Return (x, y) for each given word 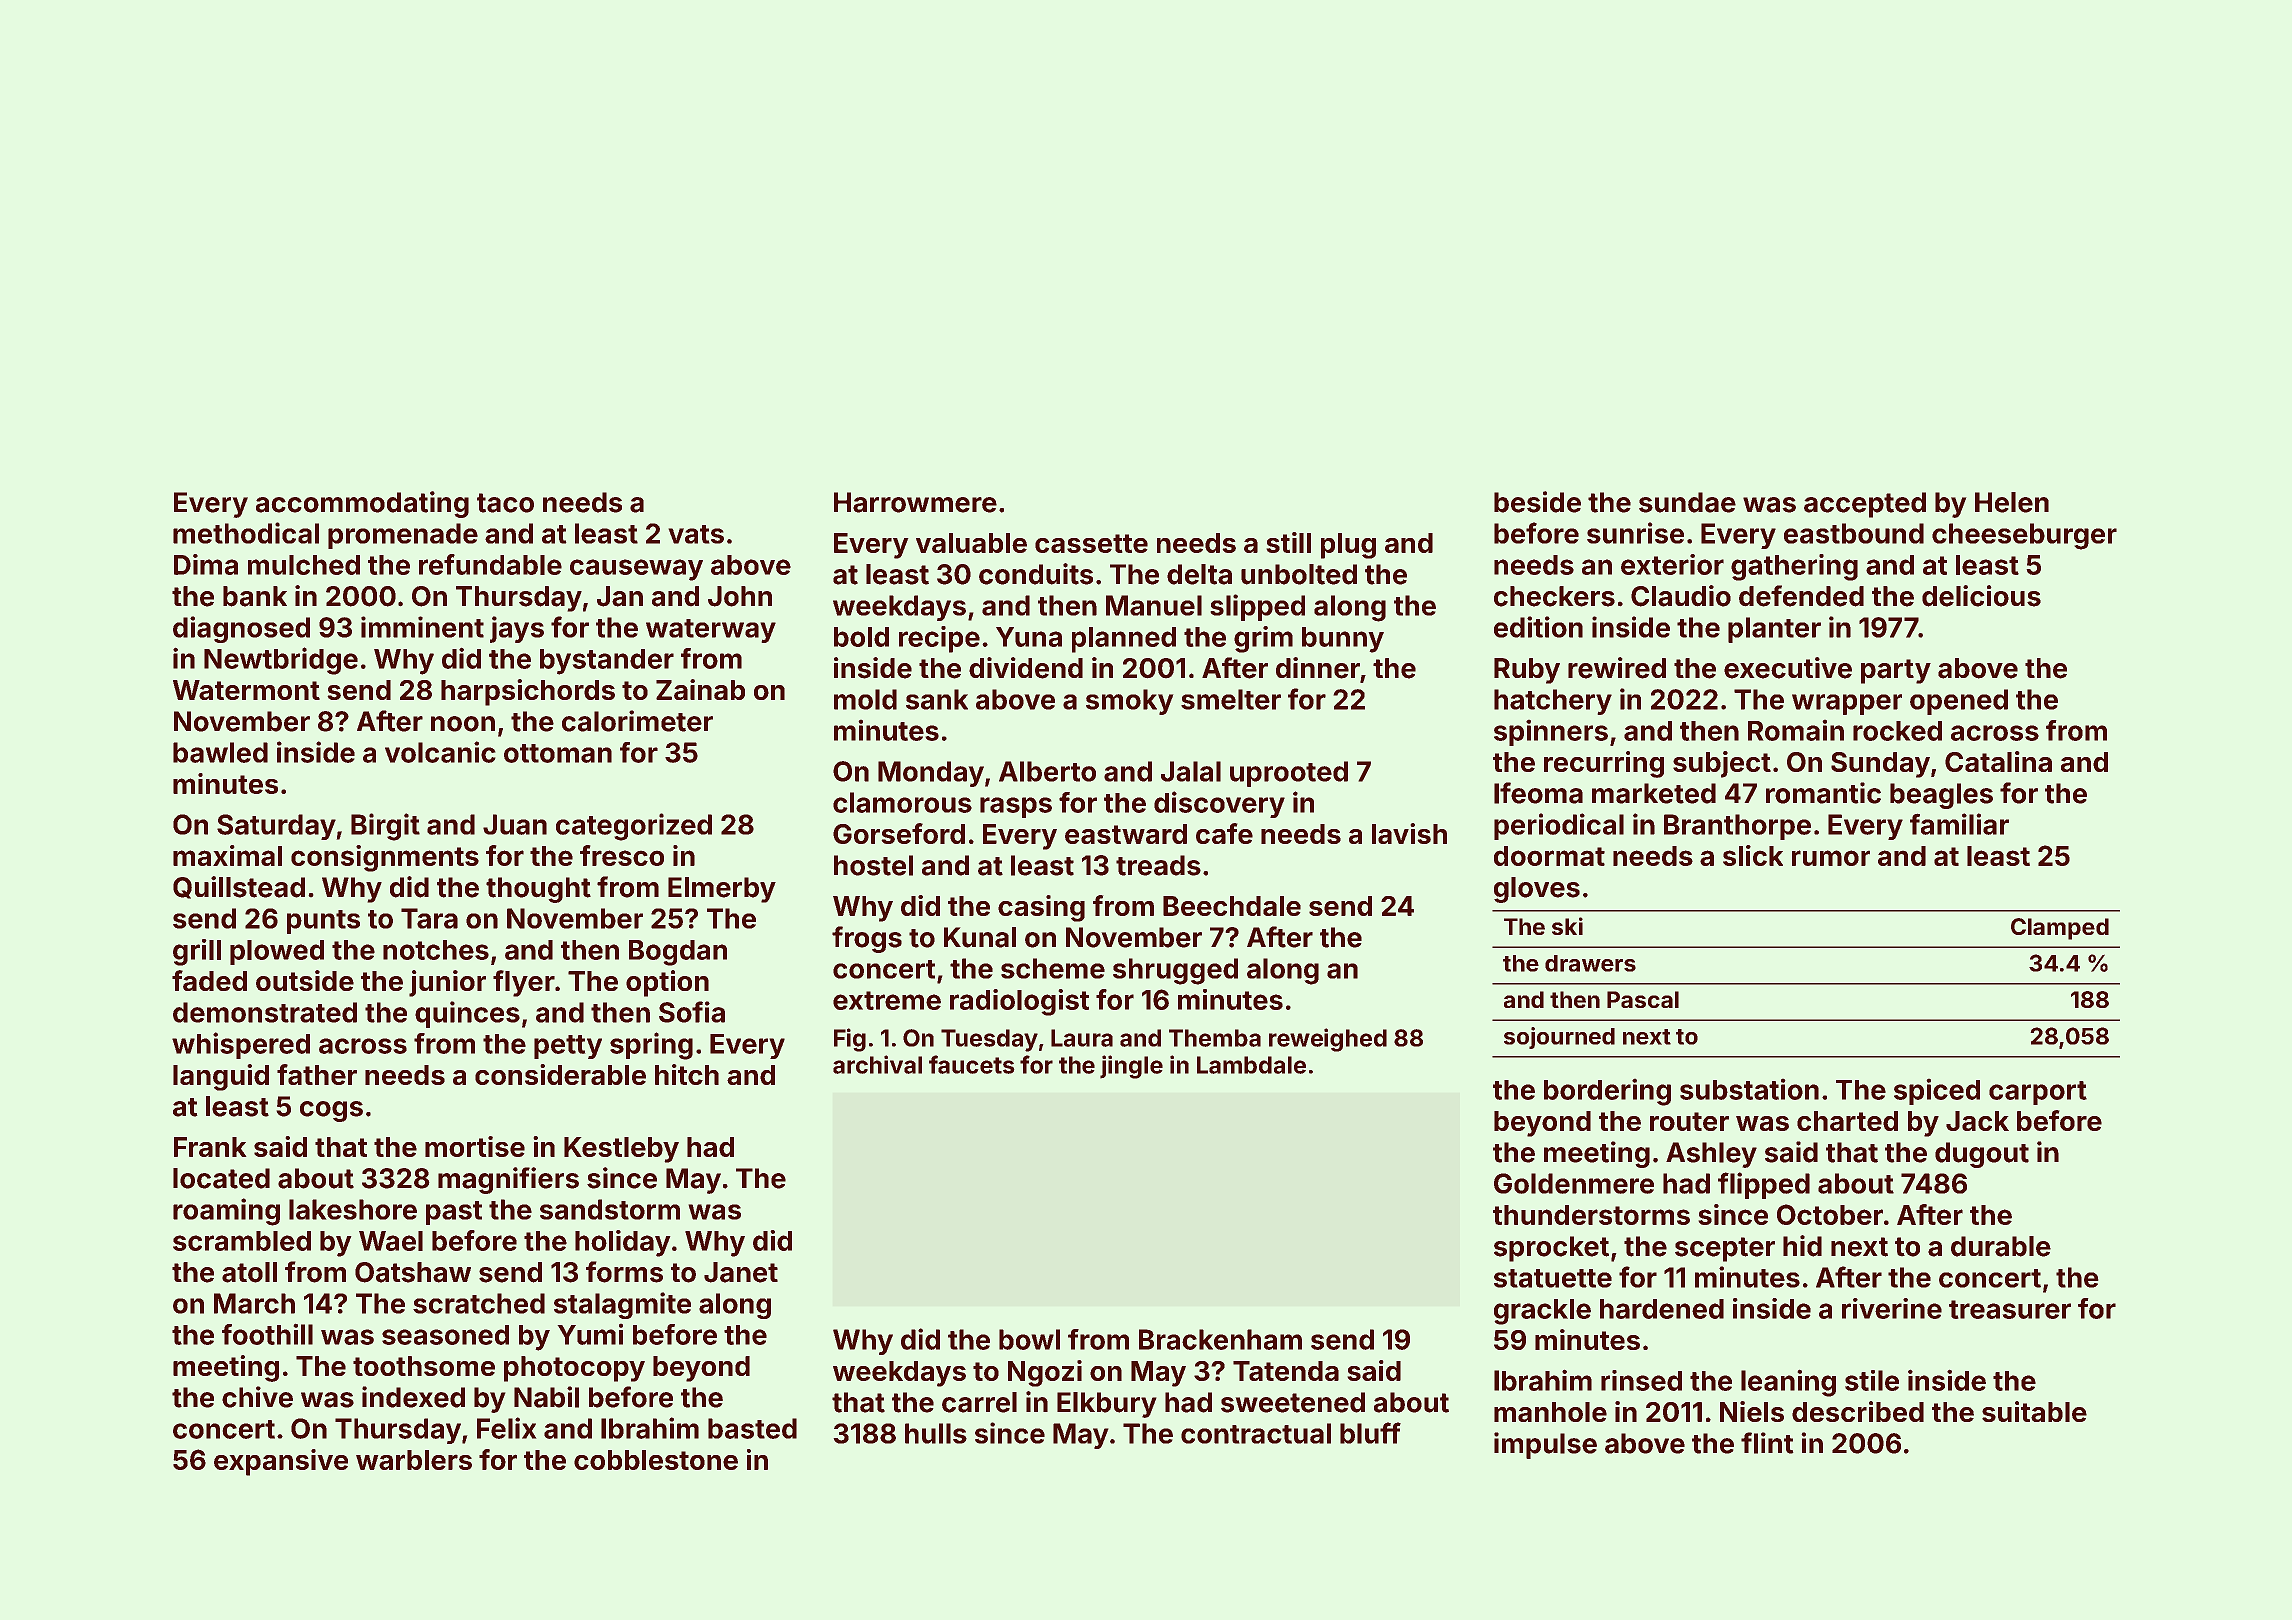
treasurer (2010, 1309)
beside (1537, 502)
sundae (1687, 502)
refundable (490, 564)
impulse (1545, 1445)
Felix (507, 1428)
